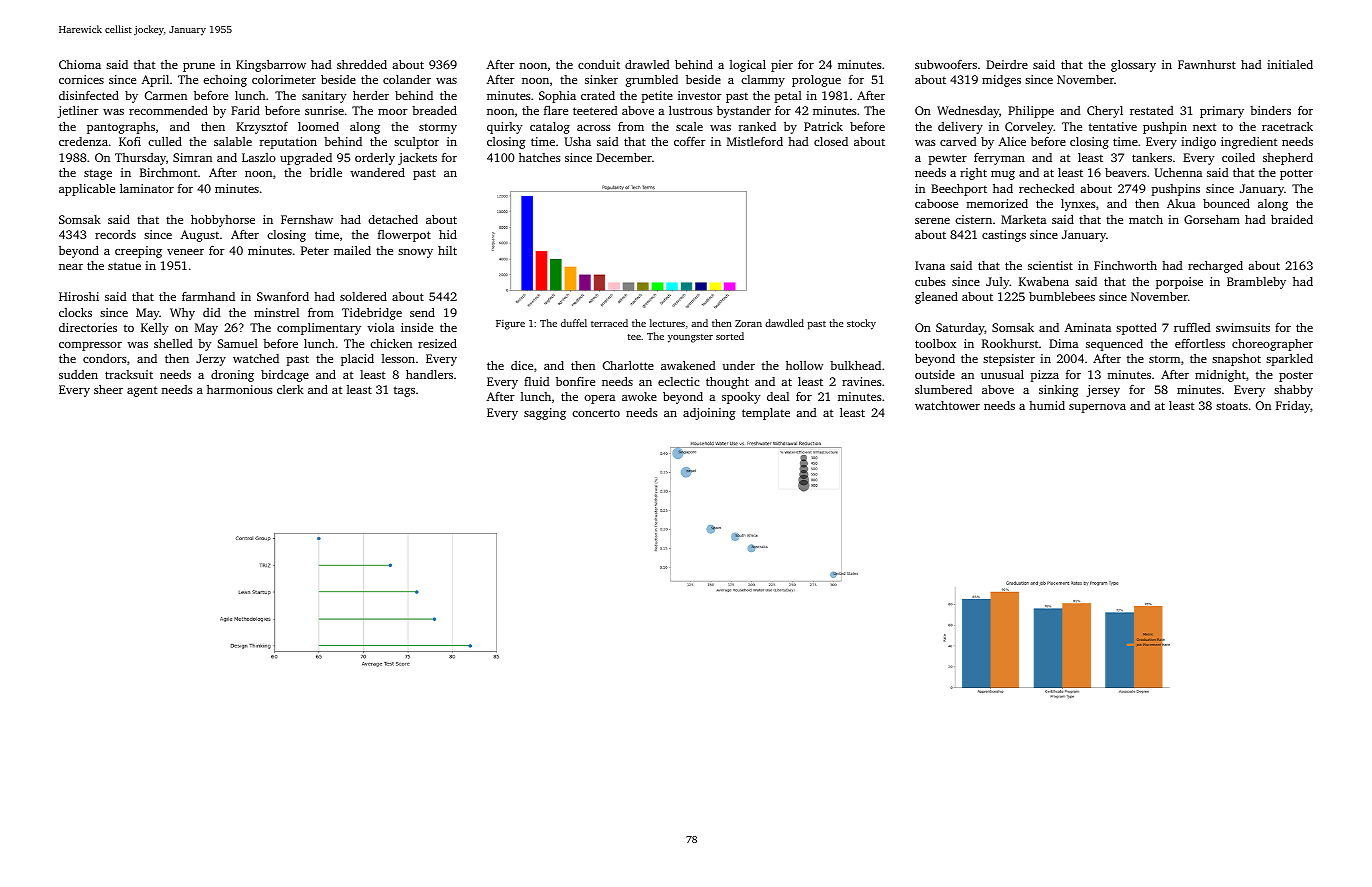 The width and height of the document is (1372, 887). What do you see at coordinates (1007, 64) in the document?
I see `Deirdre` at bounding box center [1007, 64].
